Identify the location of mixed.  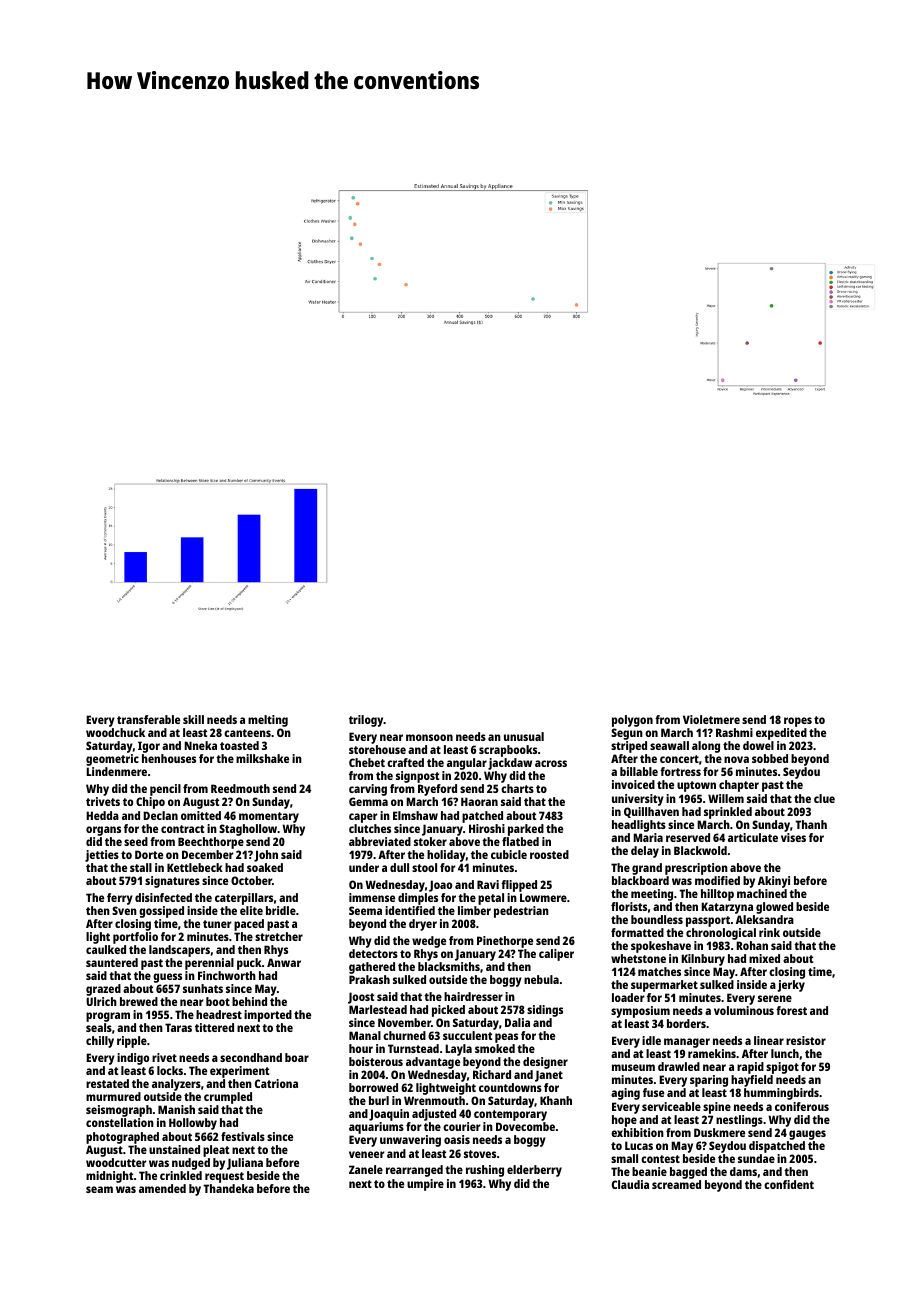
(764, 958).
